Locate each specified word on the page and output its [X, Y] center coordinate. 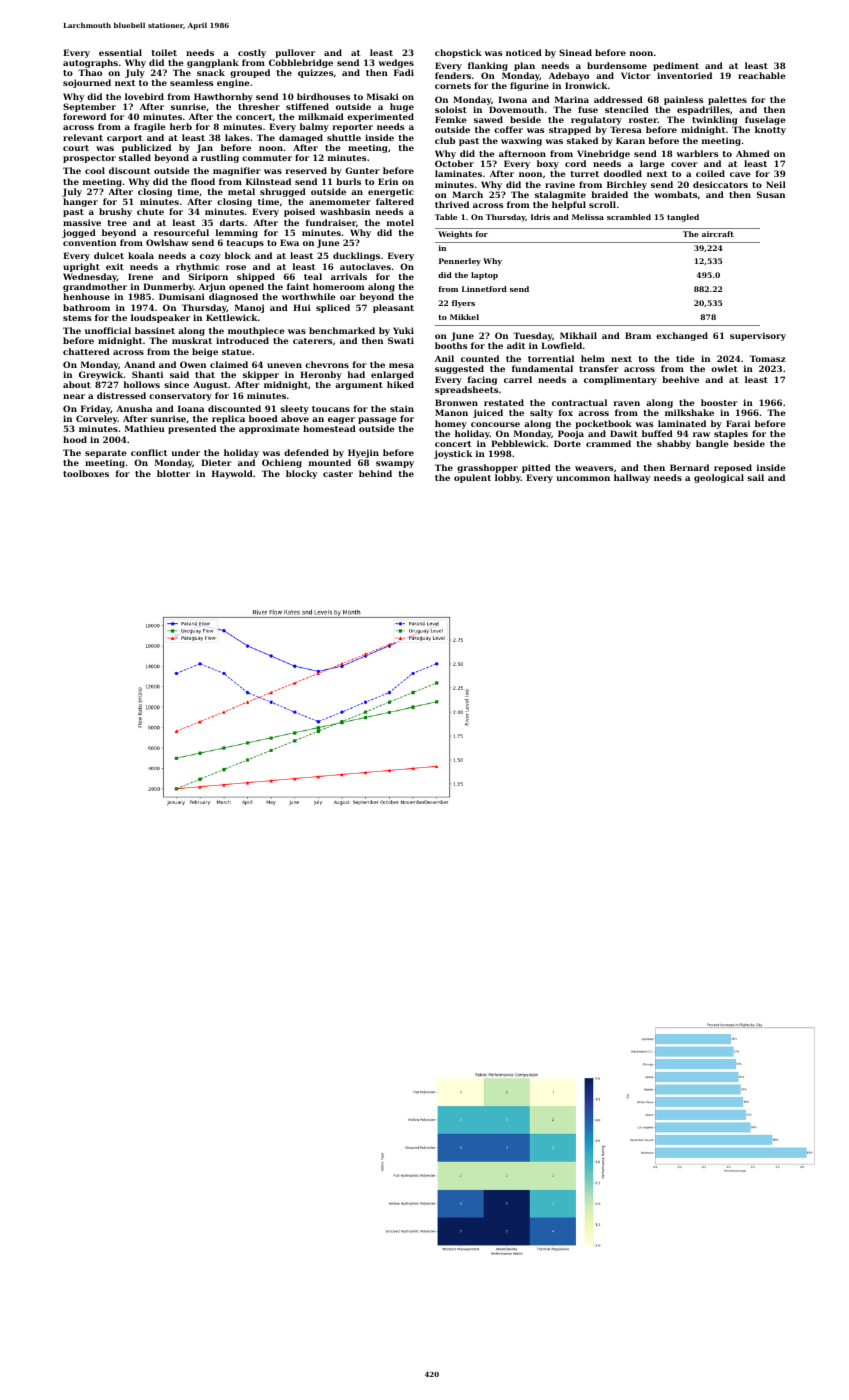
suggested [459, 369]
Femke [451, 119]
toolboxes [86, 473]
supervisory [758, 336]
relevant [83, 137]
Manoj [249, 308]
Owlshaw [167, 242]
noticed [524, 52]
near [74, 396]
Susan [771, 194]
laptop [484, 276]
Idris [540, 217]
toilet [164, 52]
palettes [727, 100]
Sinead [575, 52]
